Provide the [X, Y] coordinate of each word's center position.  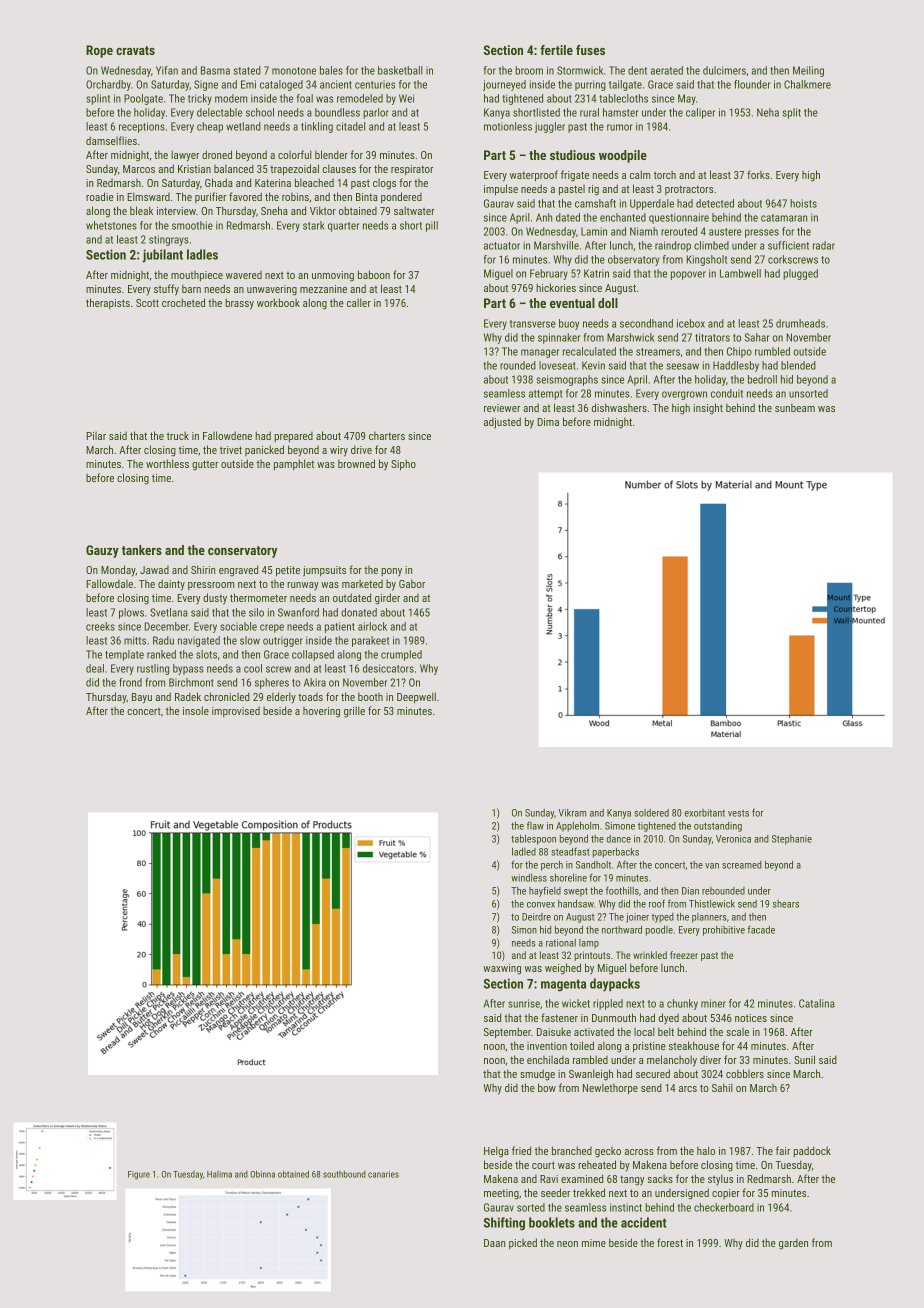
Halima [219, 1174]
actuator [502, 246]
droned [217, 154]
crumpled [401, 655]
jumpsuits [324, 571]
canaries [383, 1174]
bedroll [762, 379]
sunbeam [795, 407]
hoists [803, 203]
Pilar [96, 436]
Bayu [142, 698]
